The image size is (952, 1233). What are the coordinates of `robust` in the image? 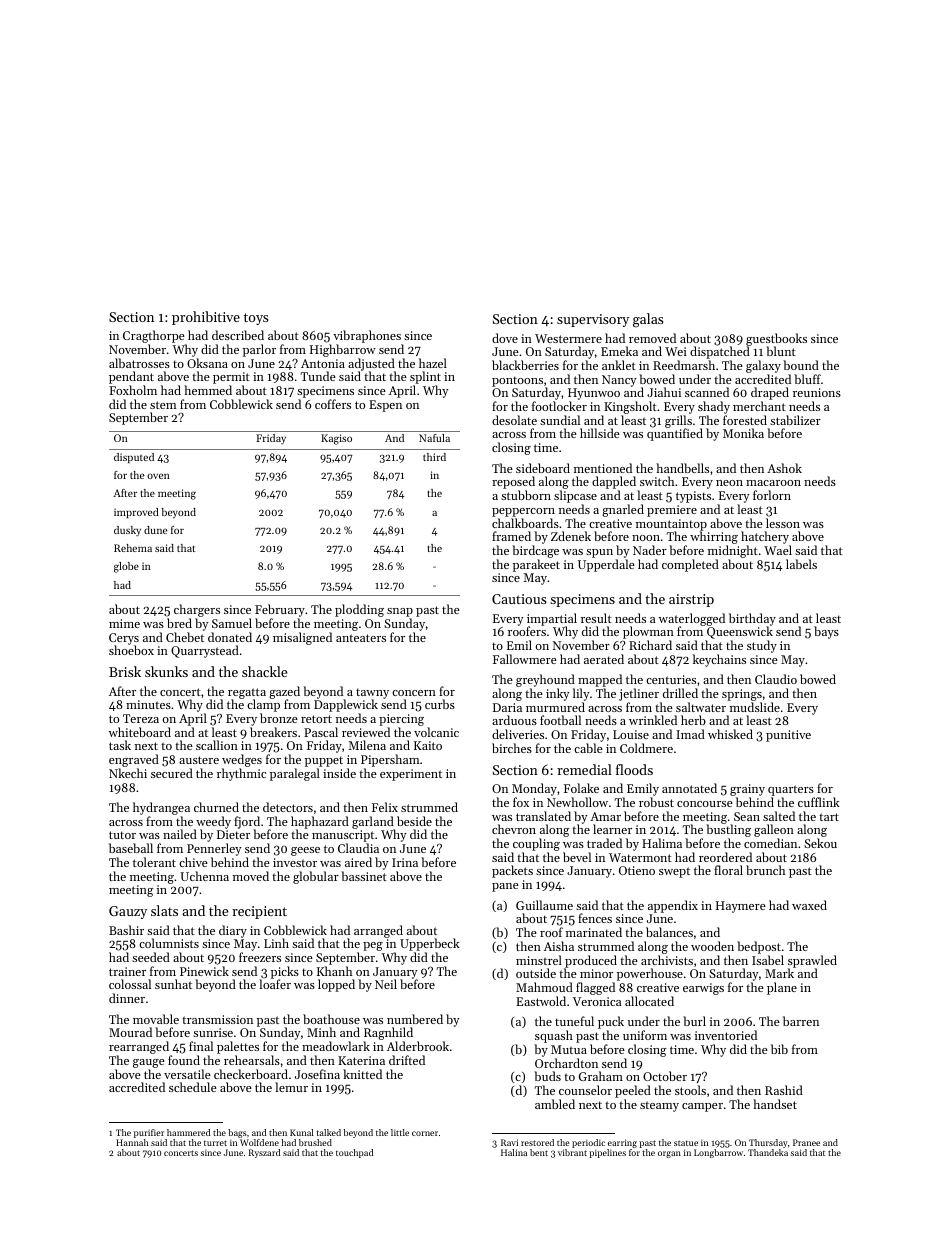 It's located at (656, 802).
